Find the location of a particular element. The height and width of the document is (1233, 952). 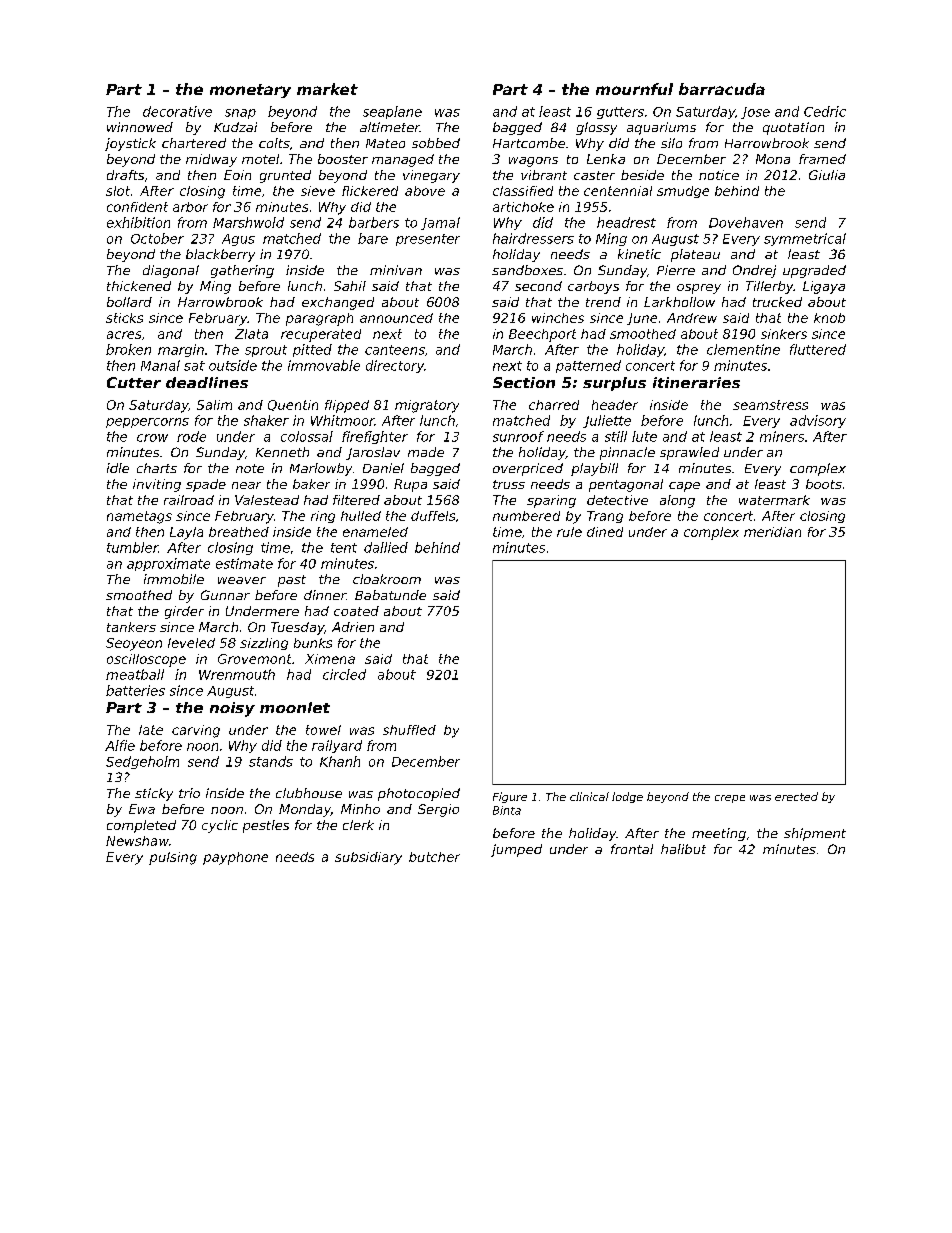

sobbed is located at coordinates (436, 143).
